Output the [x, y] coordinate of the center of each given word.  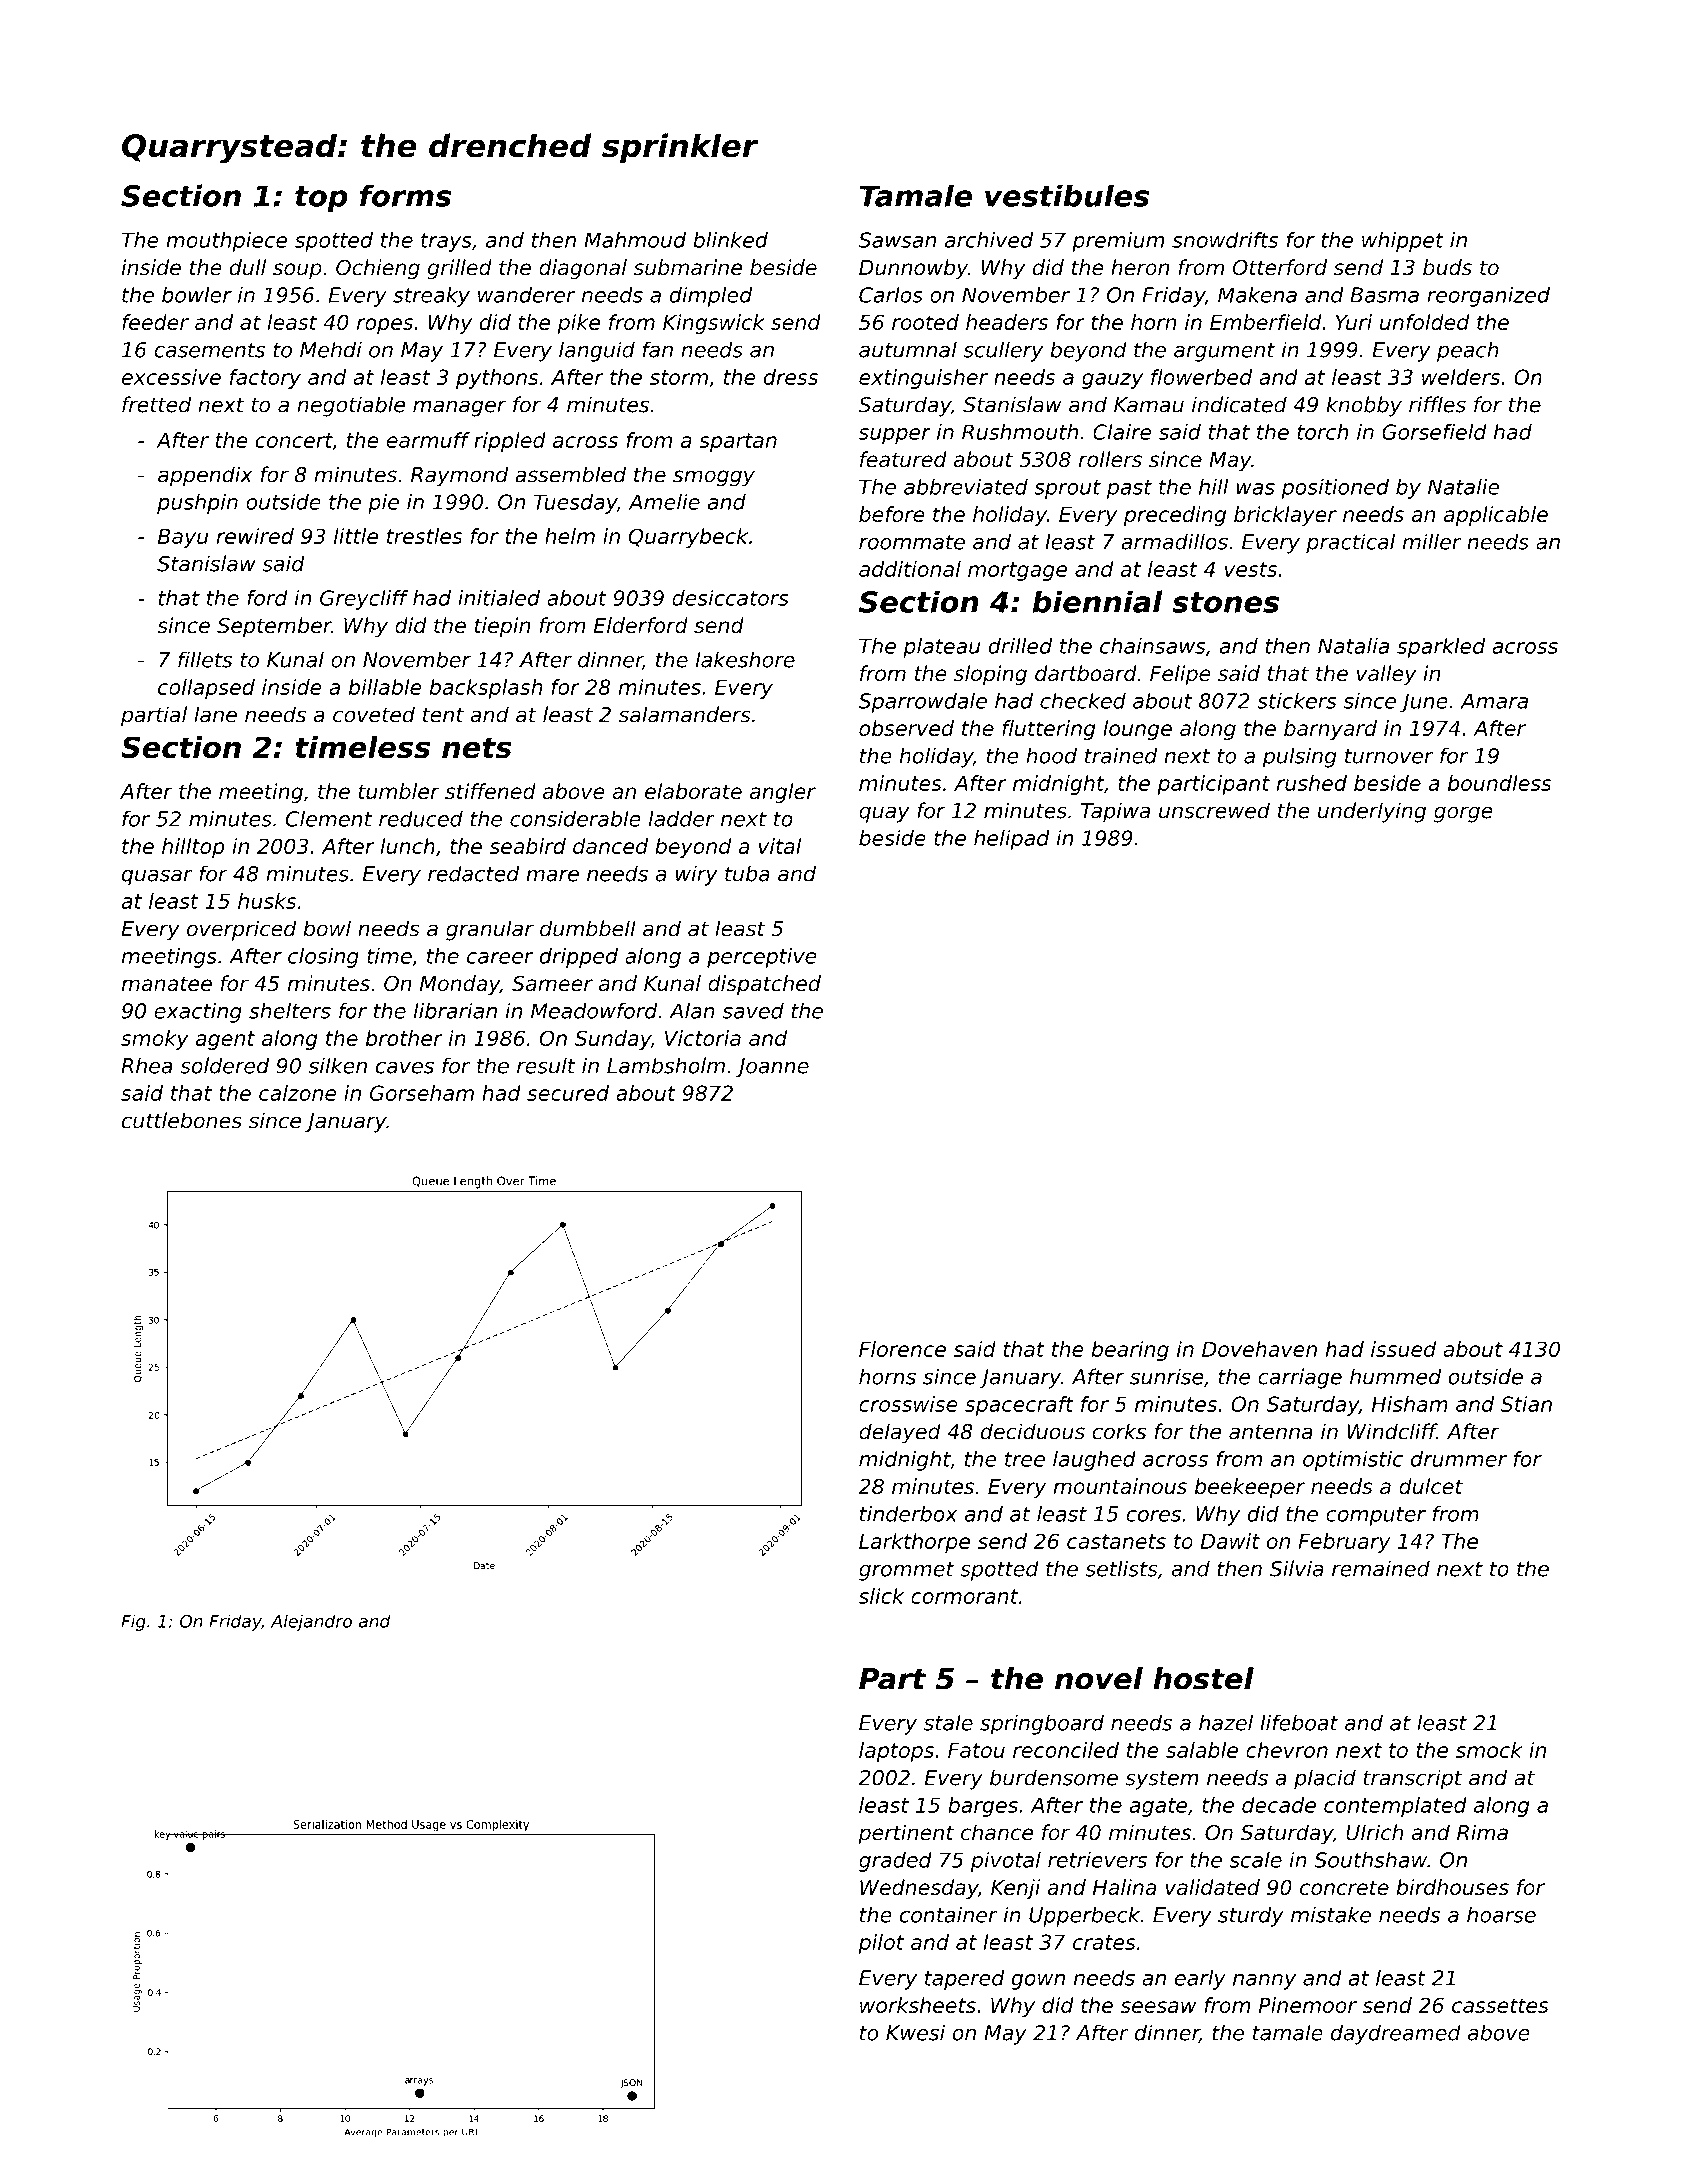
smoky [154, 1040]
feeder [155, 322]
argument [1224, 352]
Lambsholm [666, 1065]
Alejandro [311, 1622]
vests [1251, 569]
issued [1403, 1349]
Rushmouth [1020, 432]
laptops [896, 1752]
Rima [1482, 1832]
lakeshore [745, 659]
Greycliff [364, 600]
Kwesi [915, 2032]
